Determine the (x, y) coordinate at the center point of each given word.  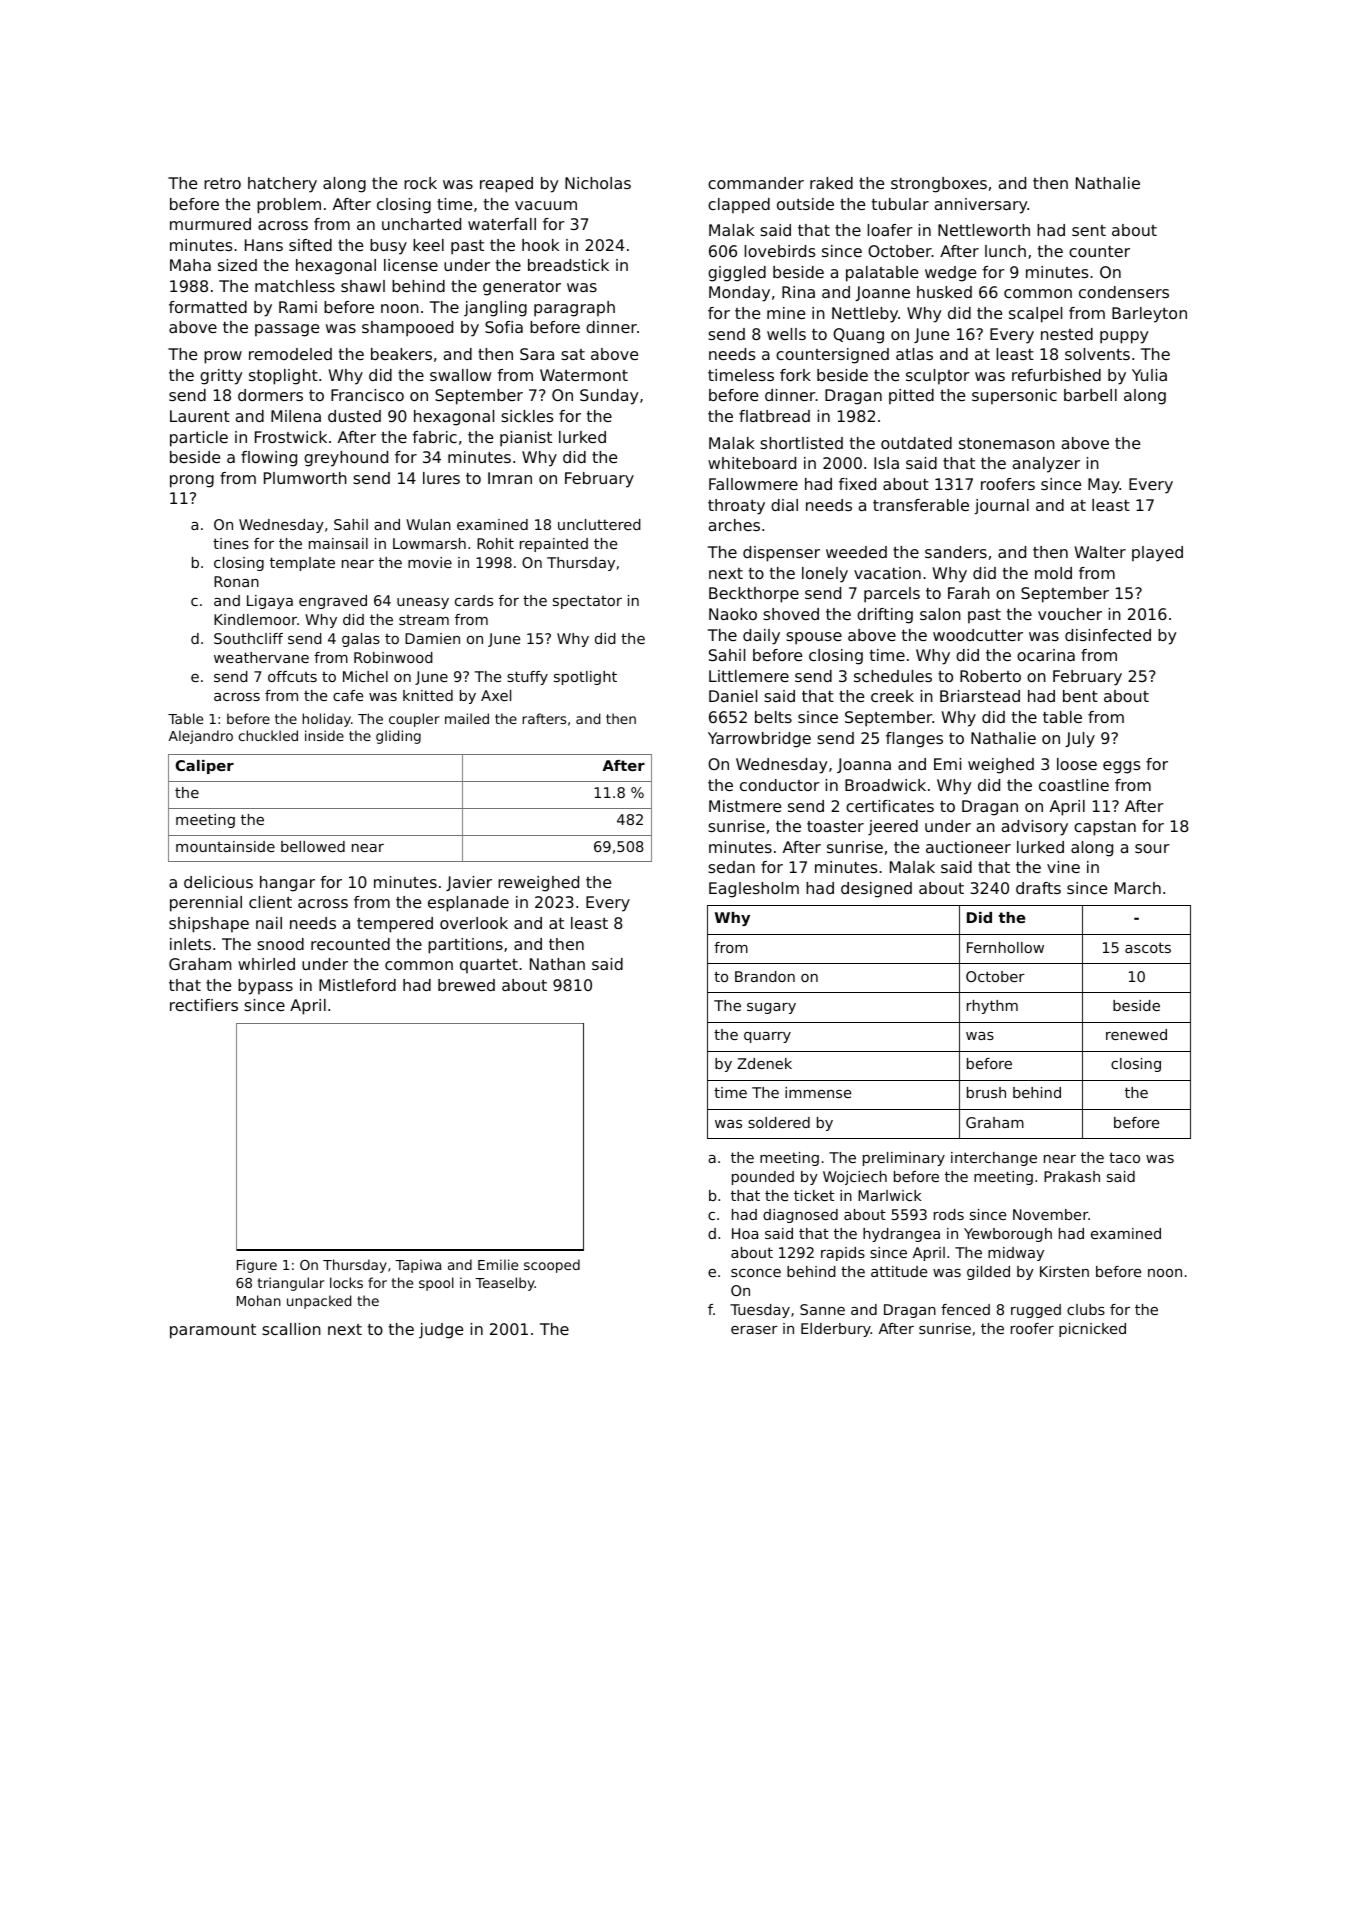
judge (441, 1331)
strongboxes (939, 185)
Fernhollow (1005, 947)
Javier (469, 883)
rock (420, 183)
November (1050, 1214)
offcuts (292, 676)
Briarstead (980, 696)
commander (756, 183)
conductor (780, 785)
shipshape (209, 925)
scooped (552, 1266)
